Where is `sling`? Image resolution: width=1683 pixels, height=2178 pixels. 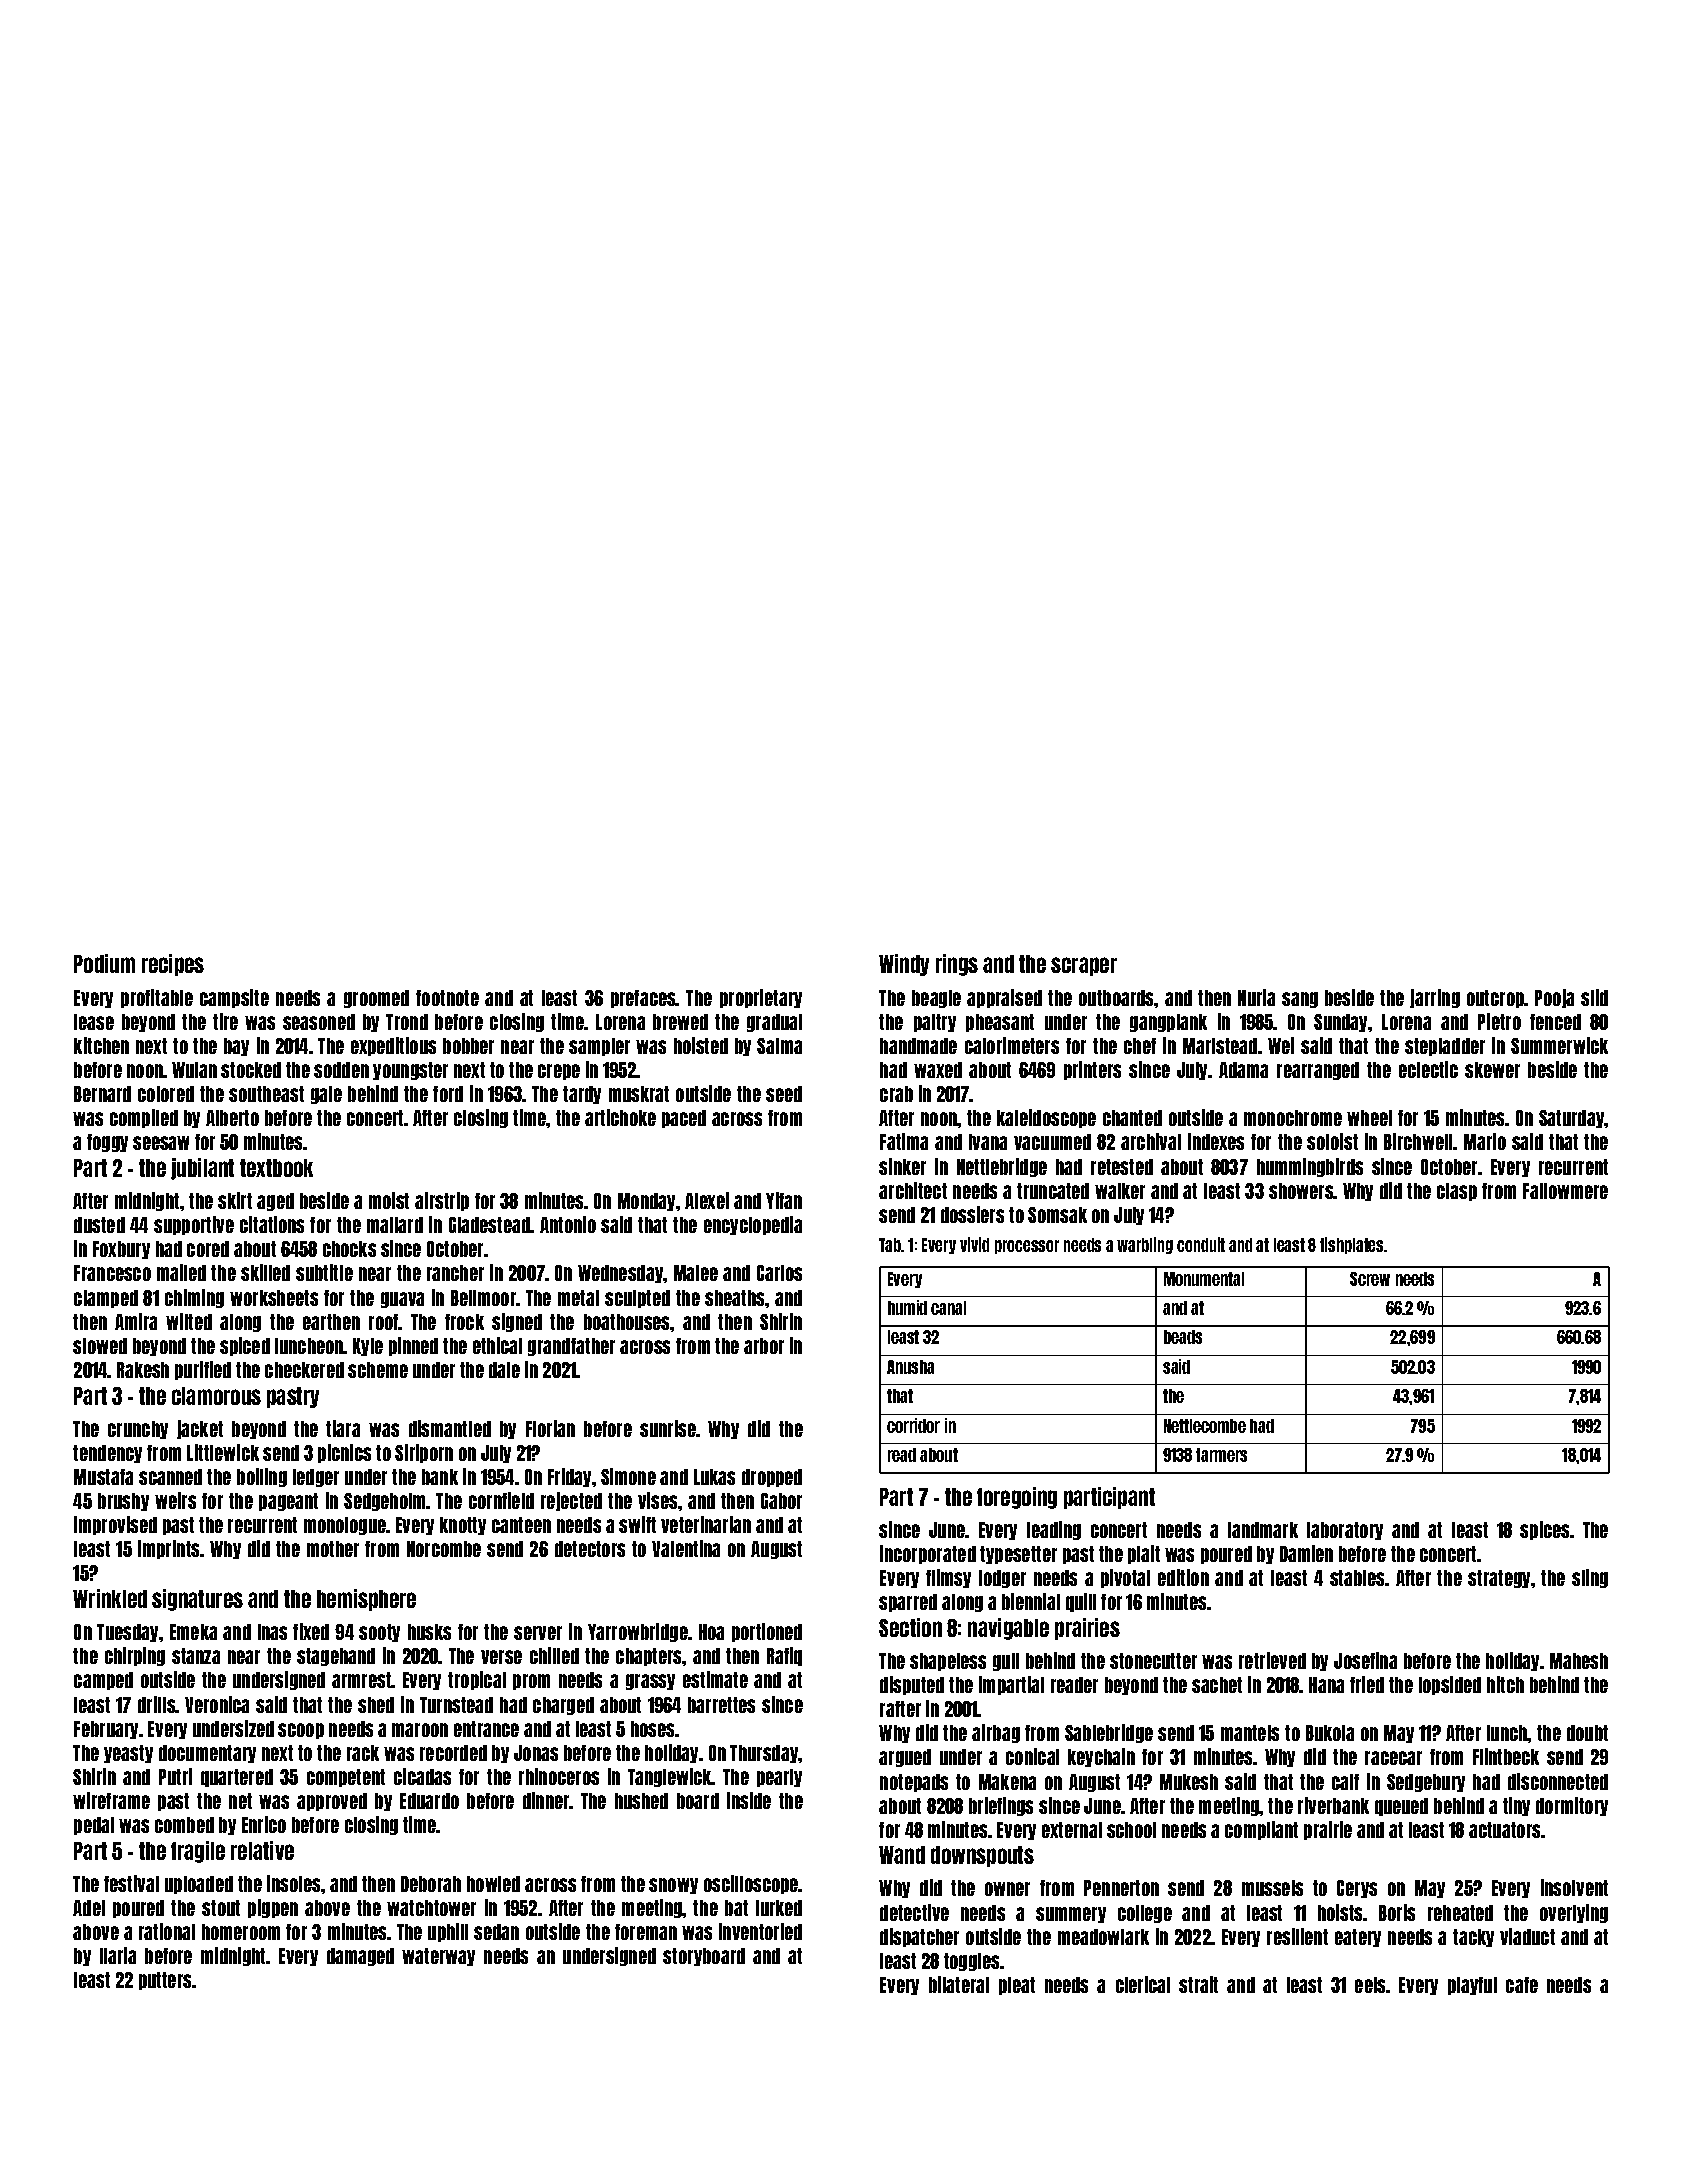 sling is located at coordinates (1590, 1578).
